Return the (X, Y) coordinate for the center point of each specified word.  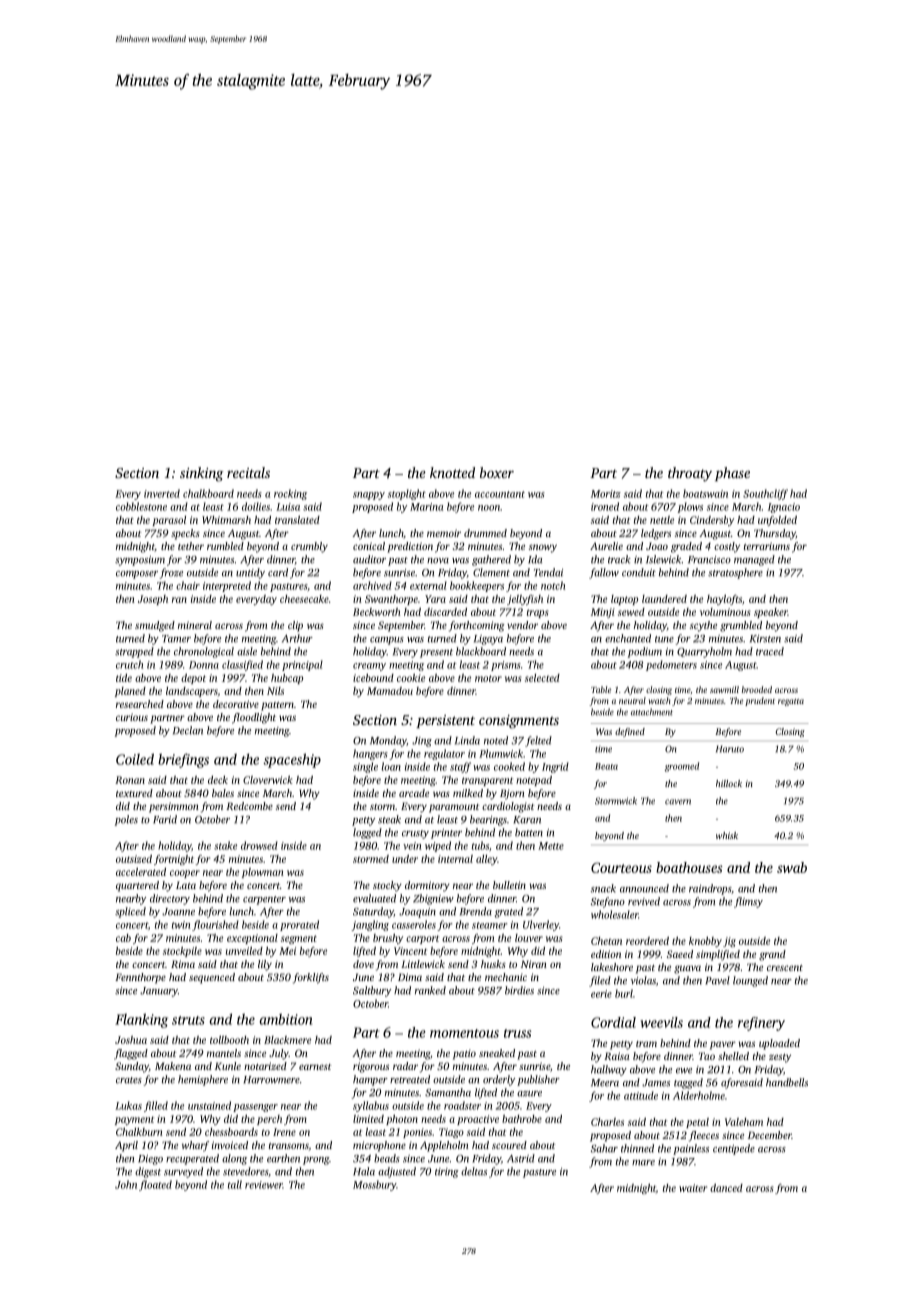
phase (732, 474)
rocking (290, 494)
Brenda (476, 911)
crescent (785, 968)
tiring (447, 1173)
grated (509, 912)
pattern (277, 706)
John (126, 1184)
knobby (705, 942)
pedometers (671, 665)
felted (538, 741)
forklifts (311, 978)
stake (225, 845)
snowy (543, 548)
